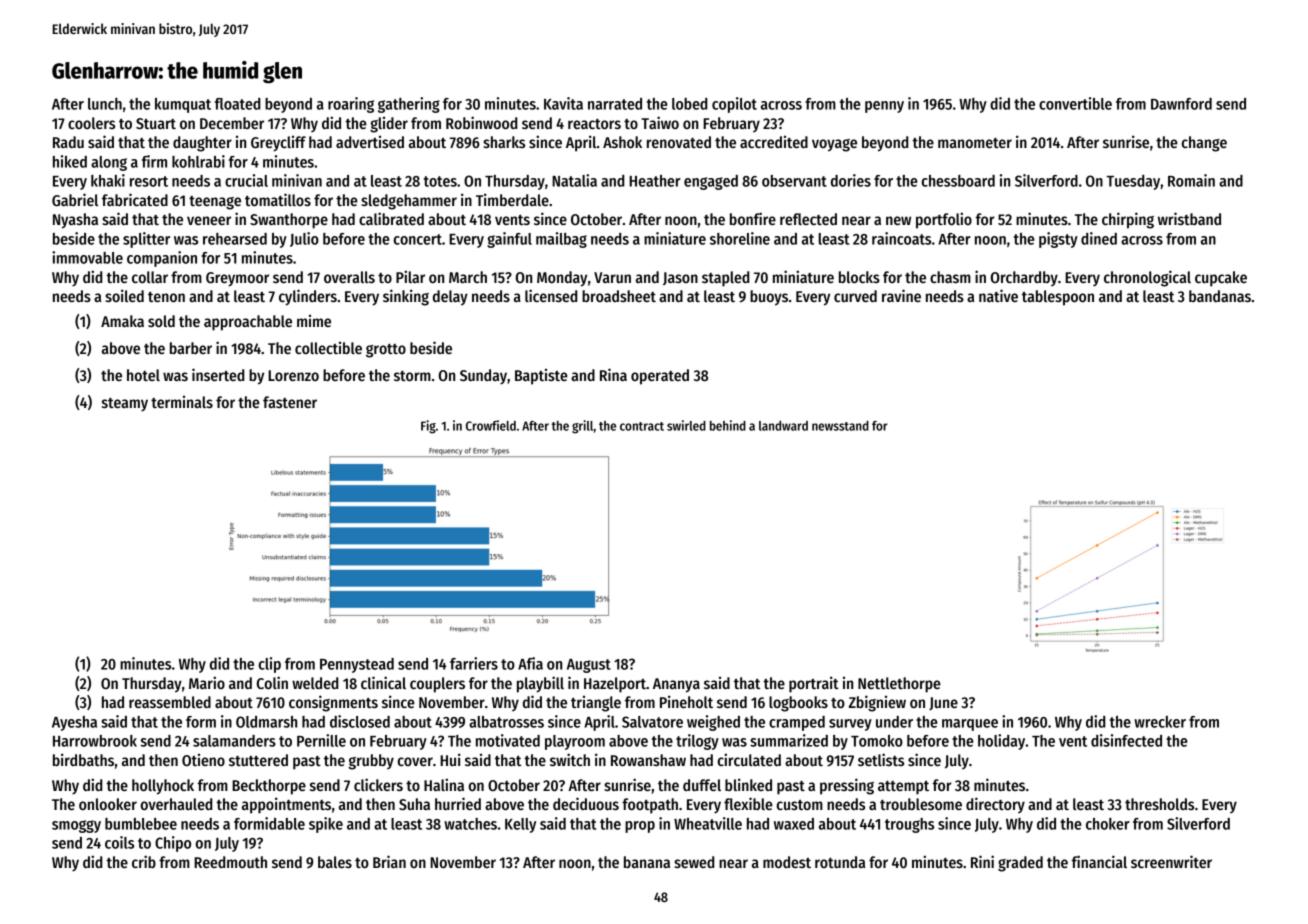 This screenshot has height=924, width=1308. Describe the element at coordinates (655, 181) in the screenshot. I see `Heather` at that location.
